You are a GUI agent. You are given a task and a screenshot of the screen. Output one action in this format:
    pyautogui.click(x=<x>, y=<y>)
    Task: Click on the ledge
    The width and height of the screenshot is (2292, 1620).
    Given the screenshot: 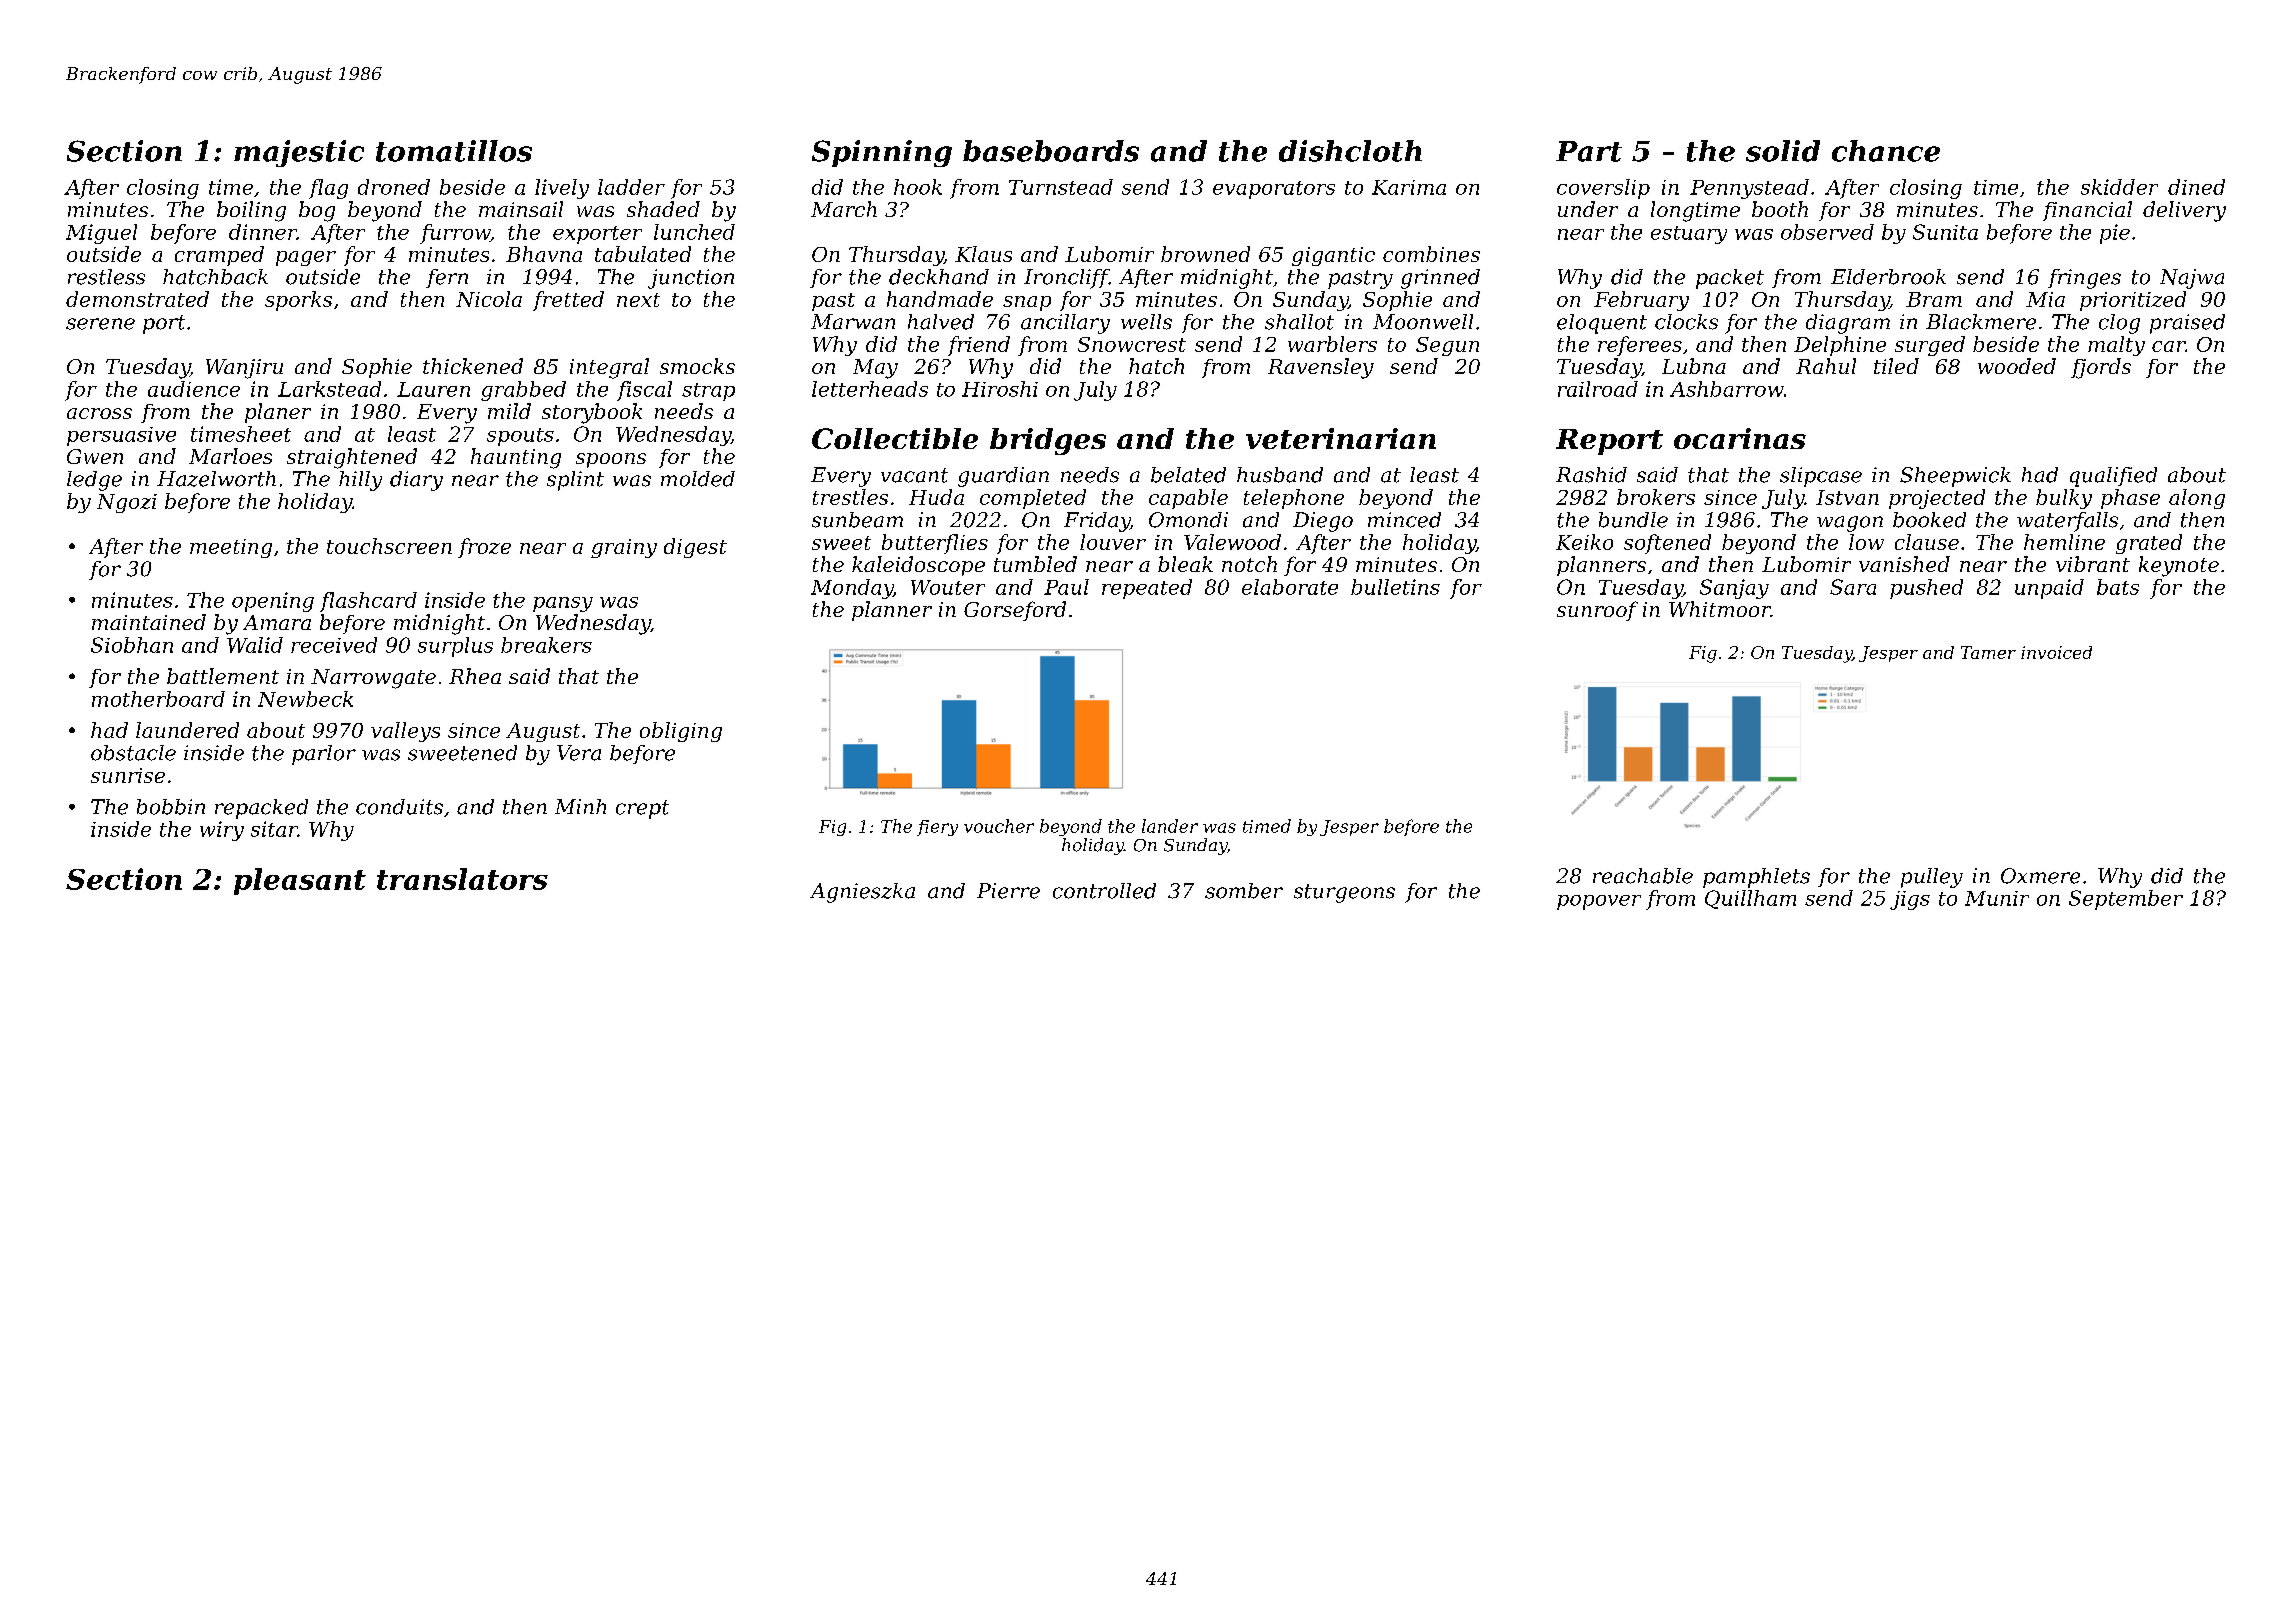 What is the action you would take?
    pyautogui.click(x=94, y=481)
